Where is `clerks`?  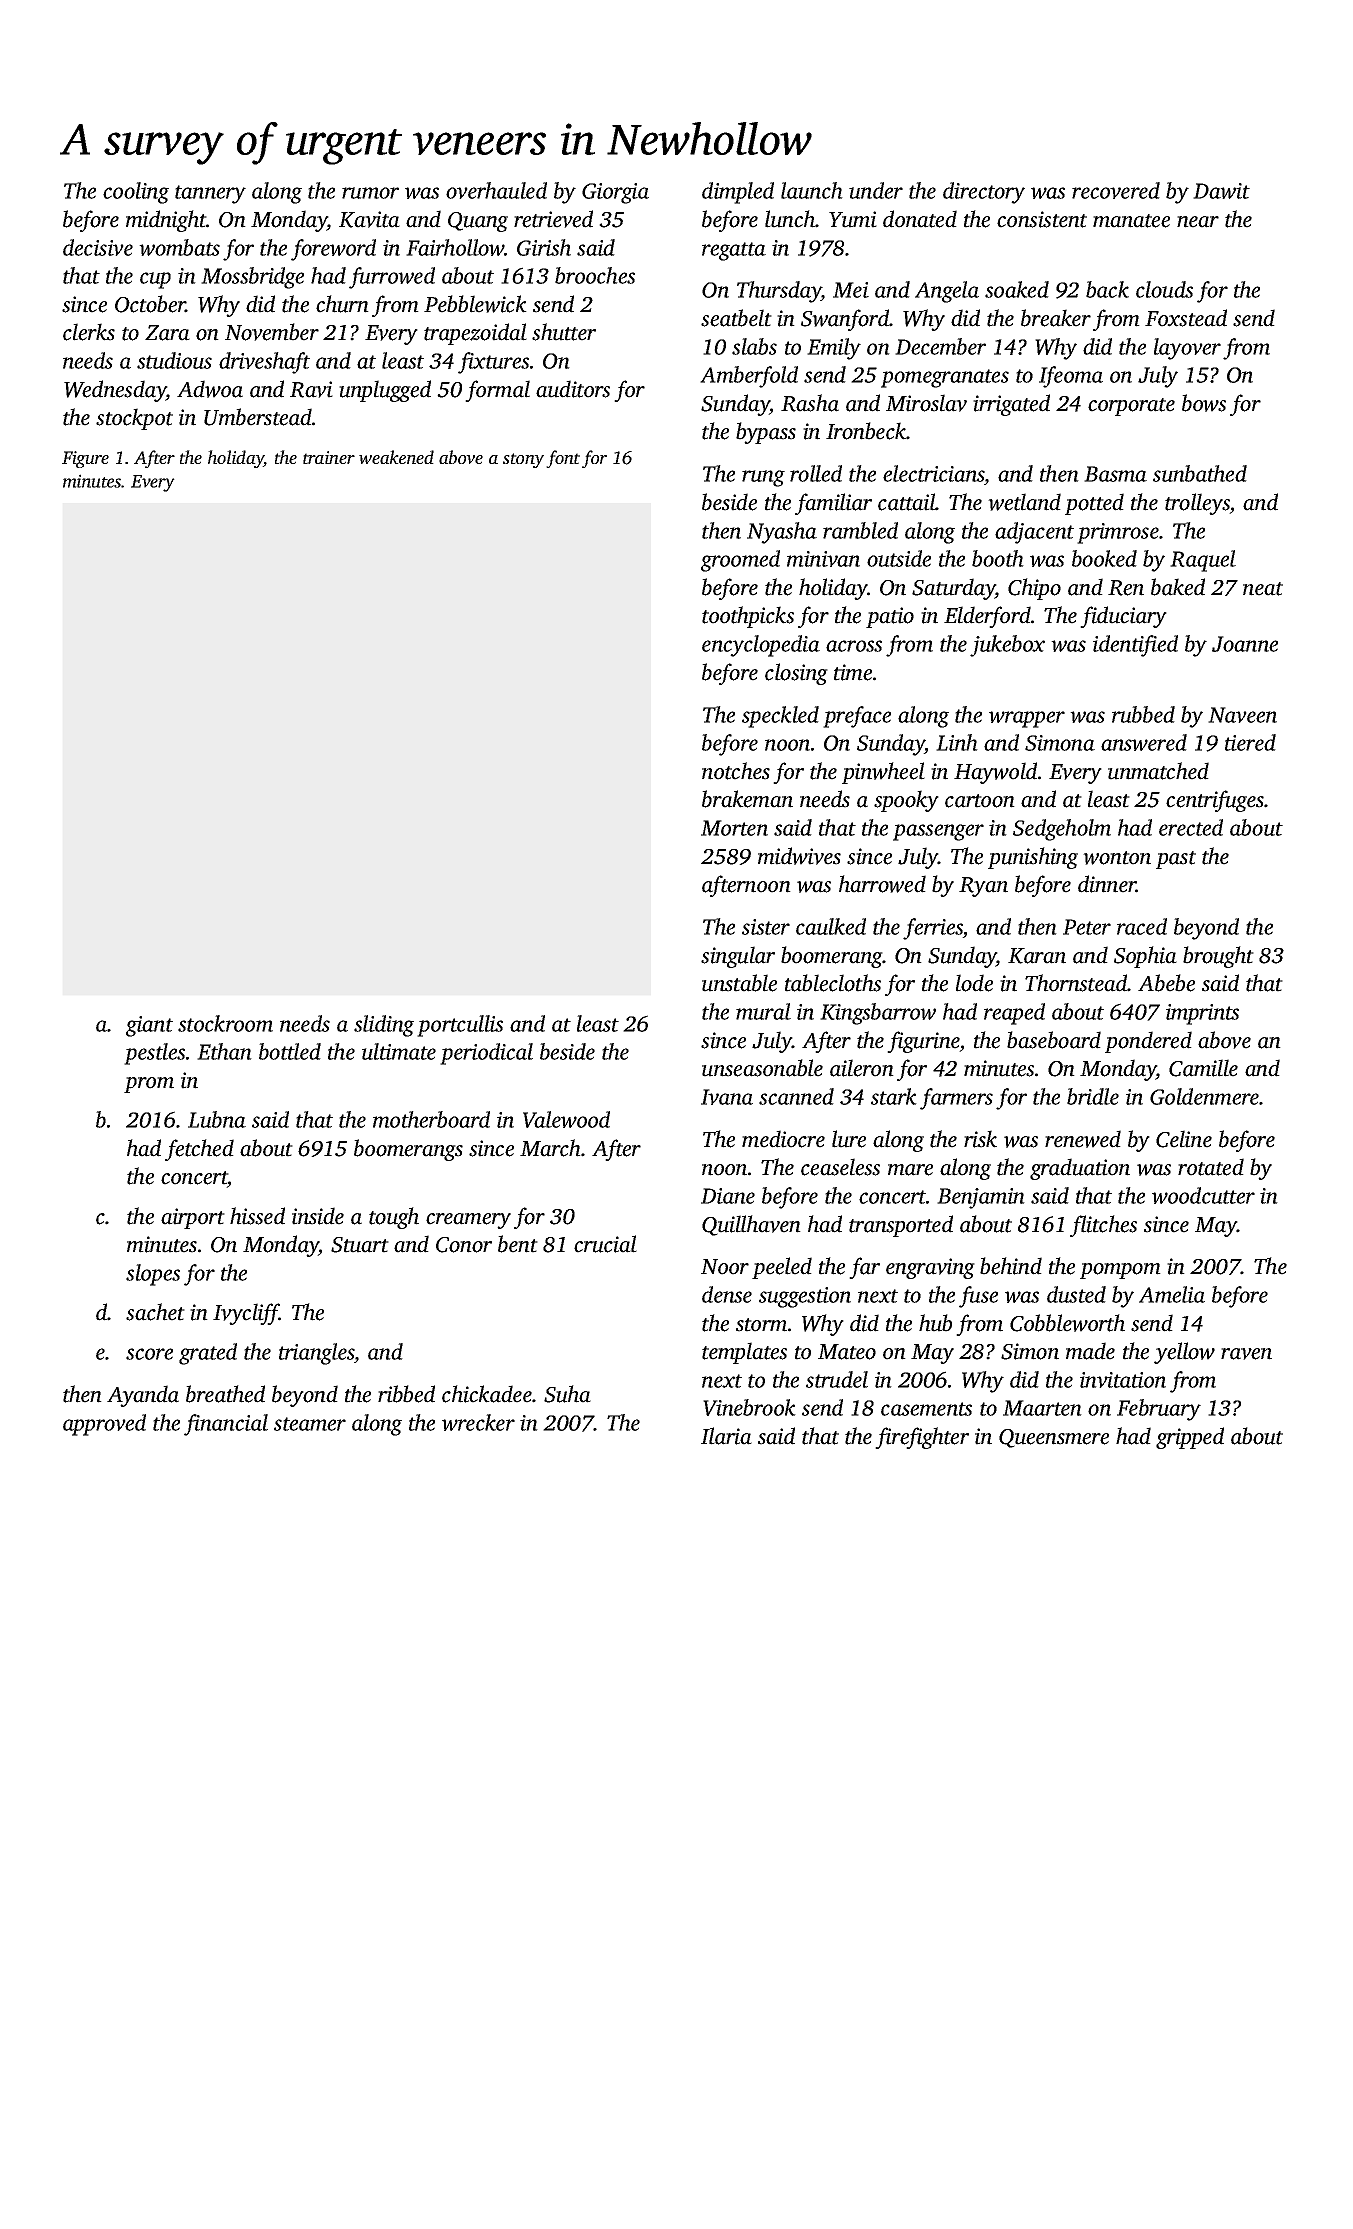
clerks is located at coordinates (89, 332).
